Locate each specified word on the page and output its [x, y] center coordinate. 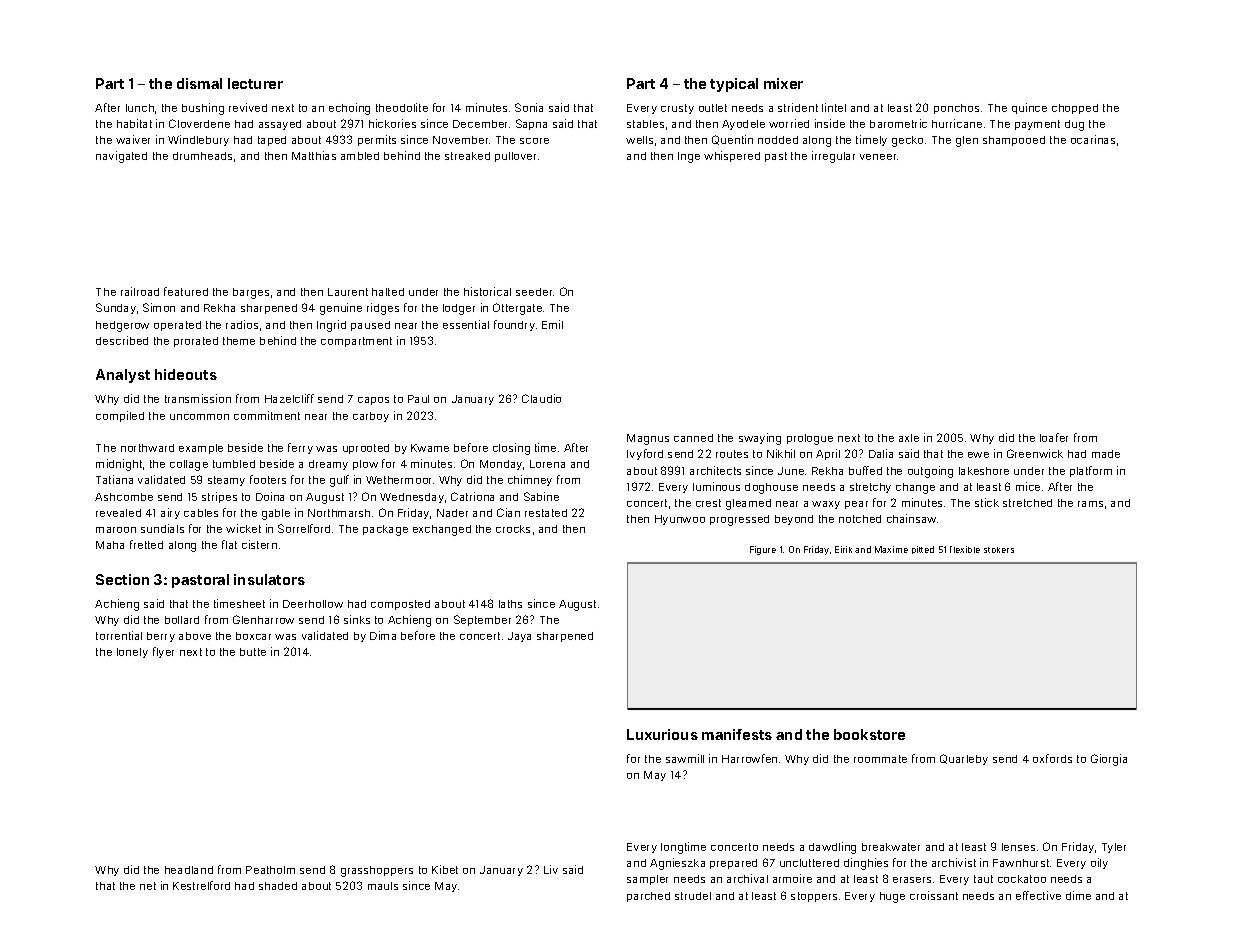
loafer [1054, 437]
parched [648, 897]
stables [645, 124]
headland [189, 870]
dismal [199, 83]
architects [715, 470]
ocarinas [1093, 139]
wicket [243, 528]
